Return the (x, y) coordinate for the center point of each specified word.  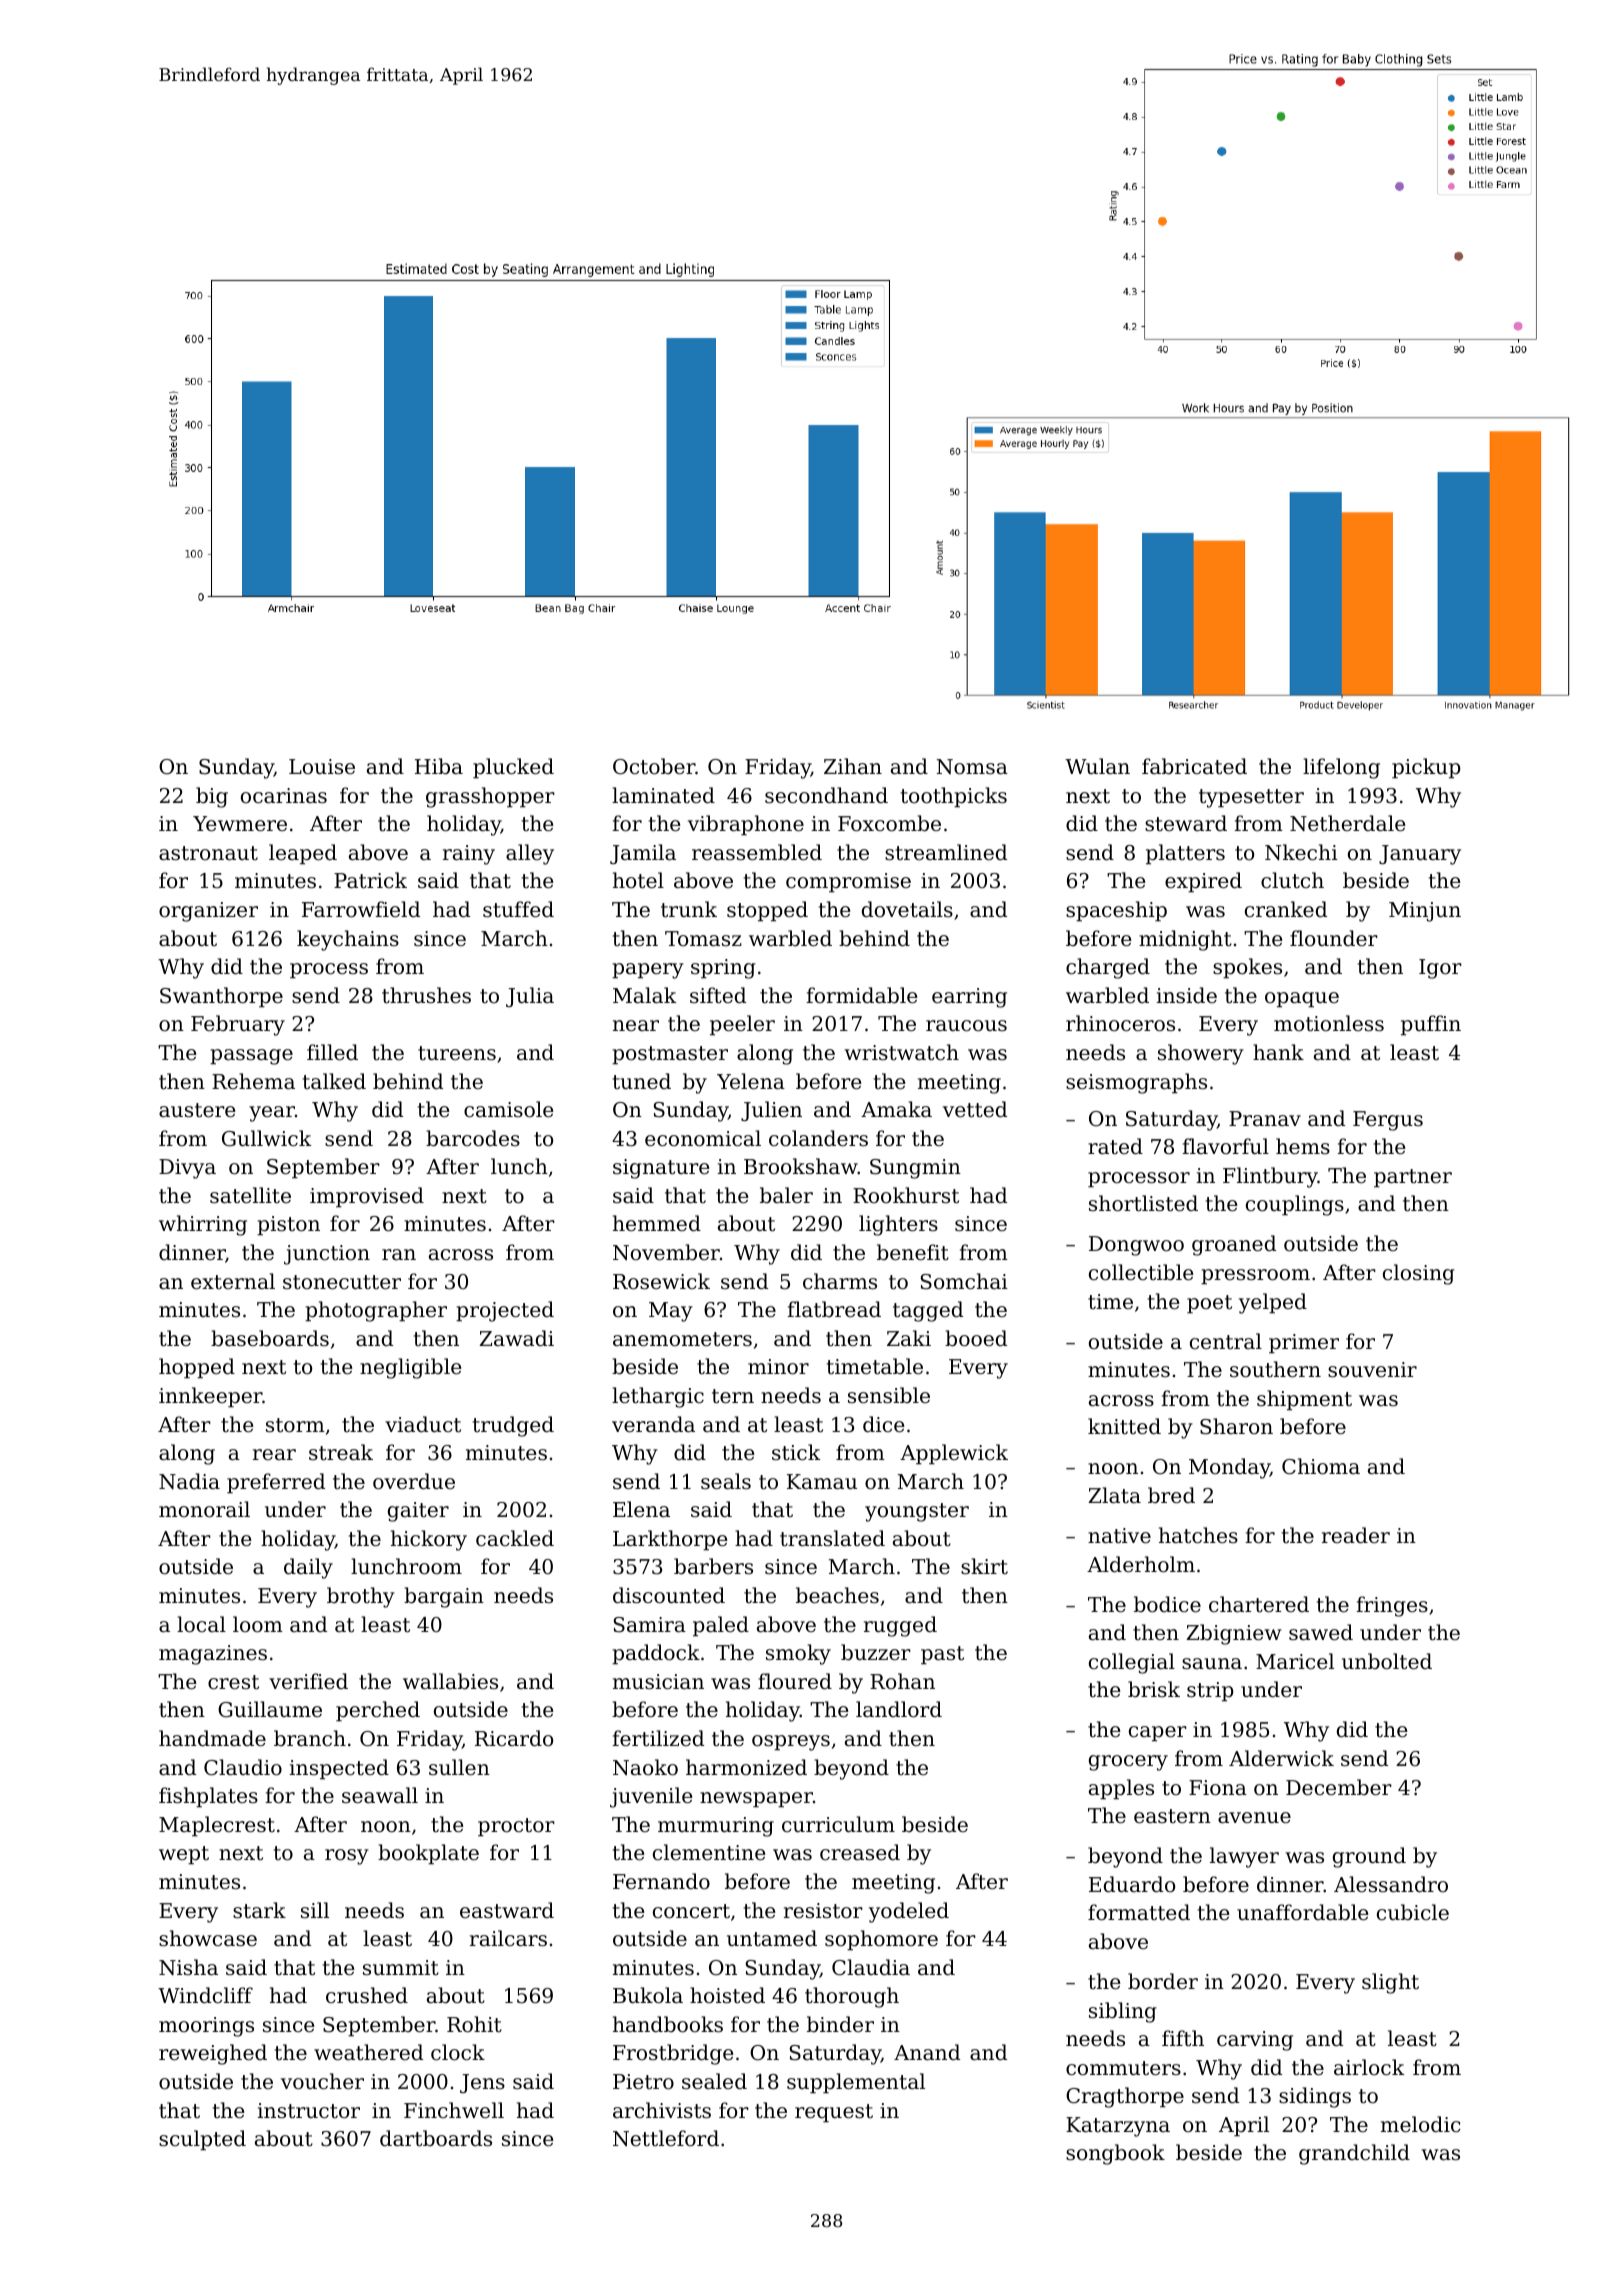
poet (1209, 1304)
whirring (203, 1225)
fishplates (208, 1797)
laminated (663, 795)
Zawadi (516, 1338)
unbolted (1387, 1661)
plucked (513, 768)
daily (308, 1568)
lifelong (1341, 768)
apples (1121, 1789)
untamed (772, 1938)
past (942, 1655)
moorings (206, 2027)
